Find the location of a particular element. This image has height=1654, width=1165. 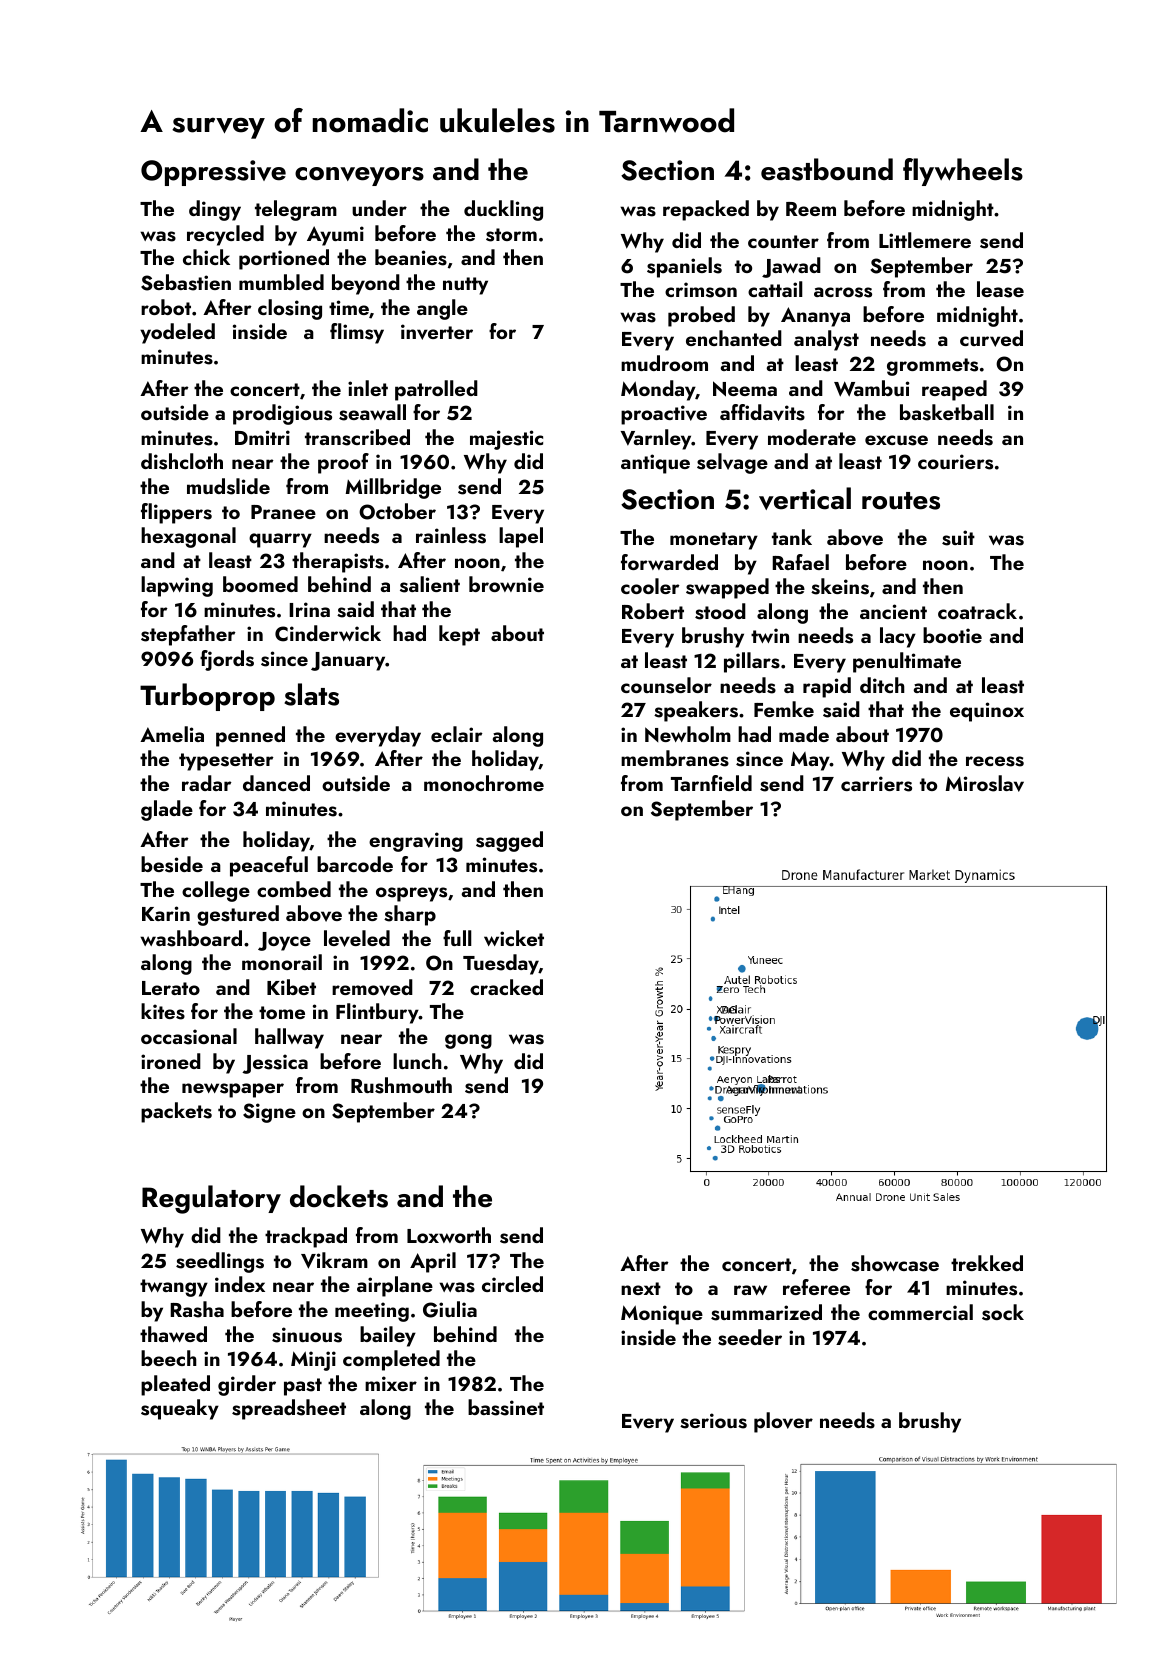

bailey is located at coordinates (388, 1336).
